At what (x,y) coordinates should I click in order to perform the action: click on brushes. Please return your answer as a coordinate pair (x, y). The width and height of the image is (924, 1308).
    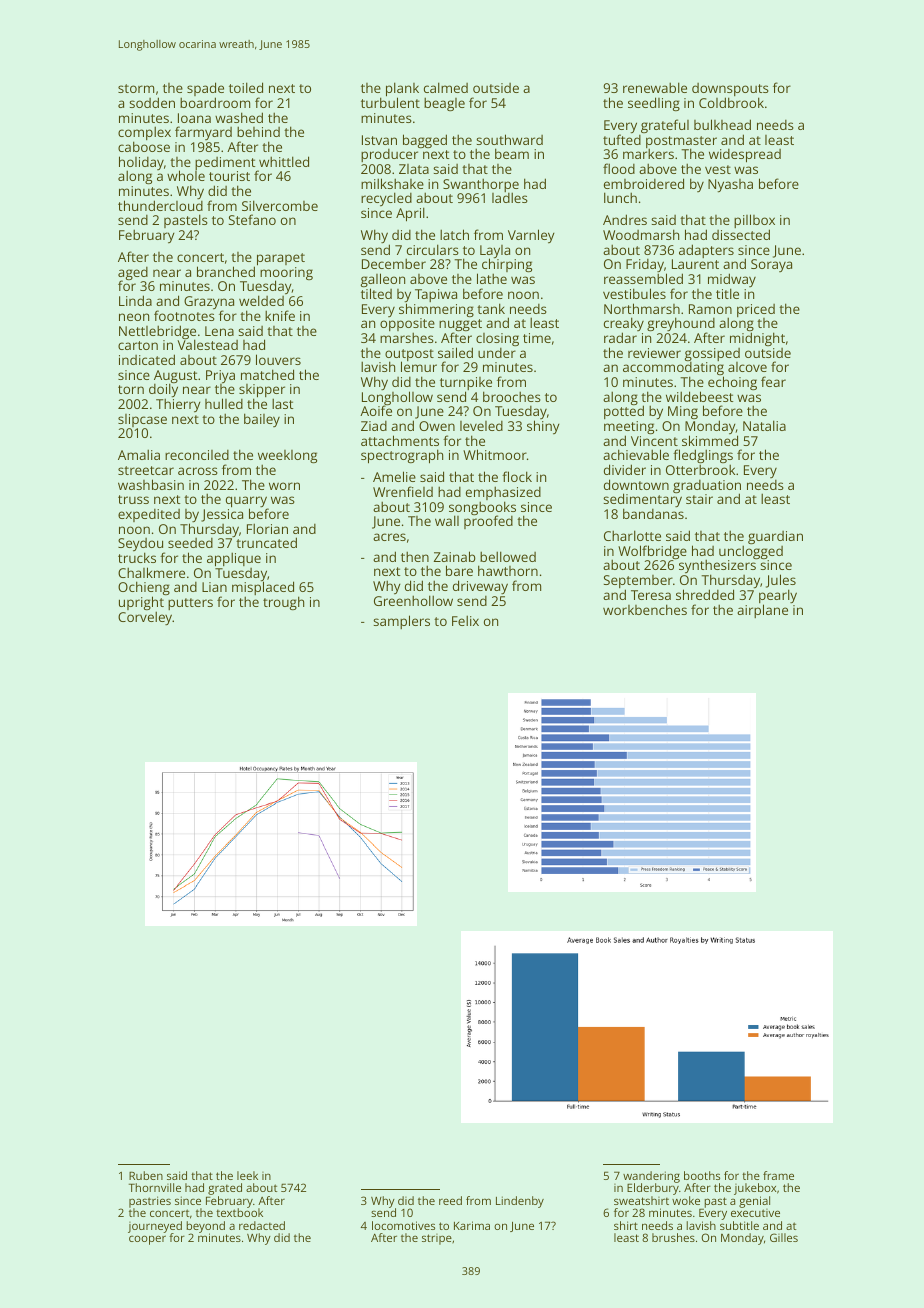
    Looking at the image, I should click on (673, 1237).
